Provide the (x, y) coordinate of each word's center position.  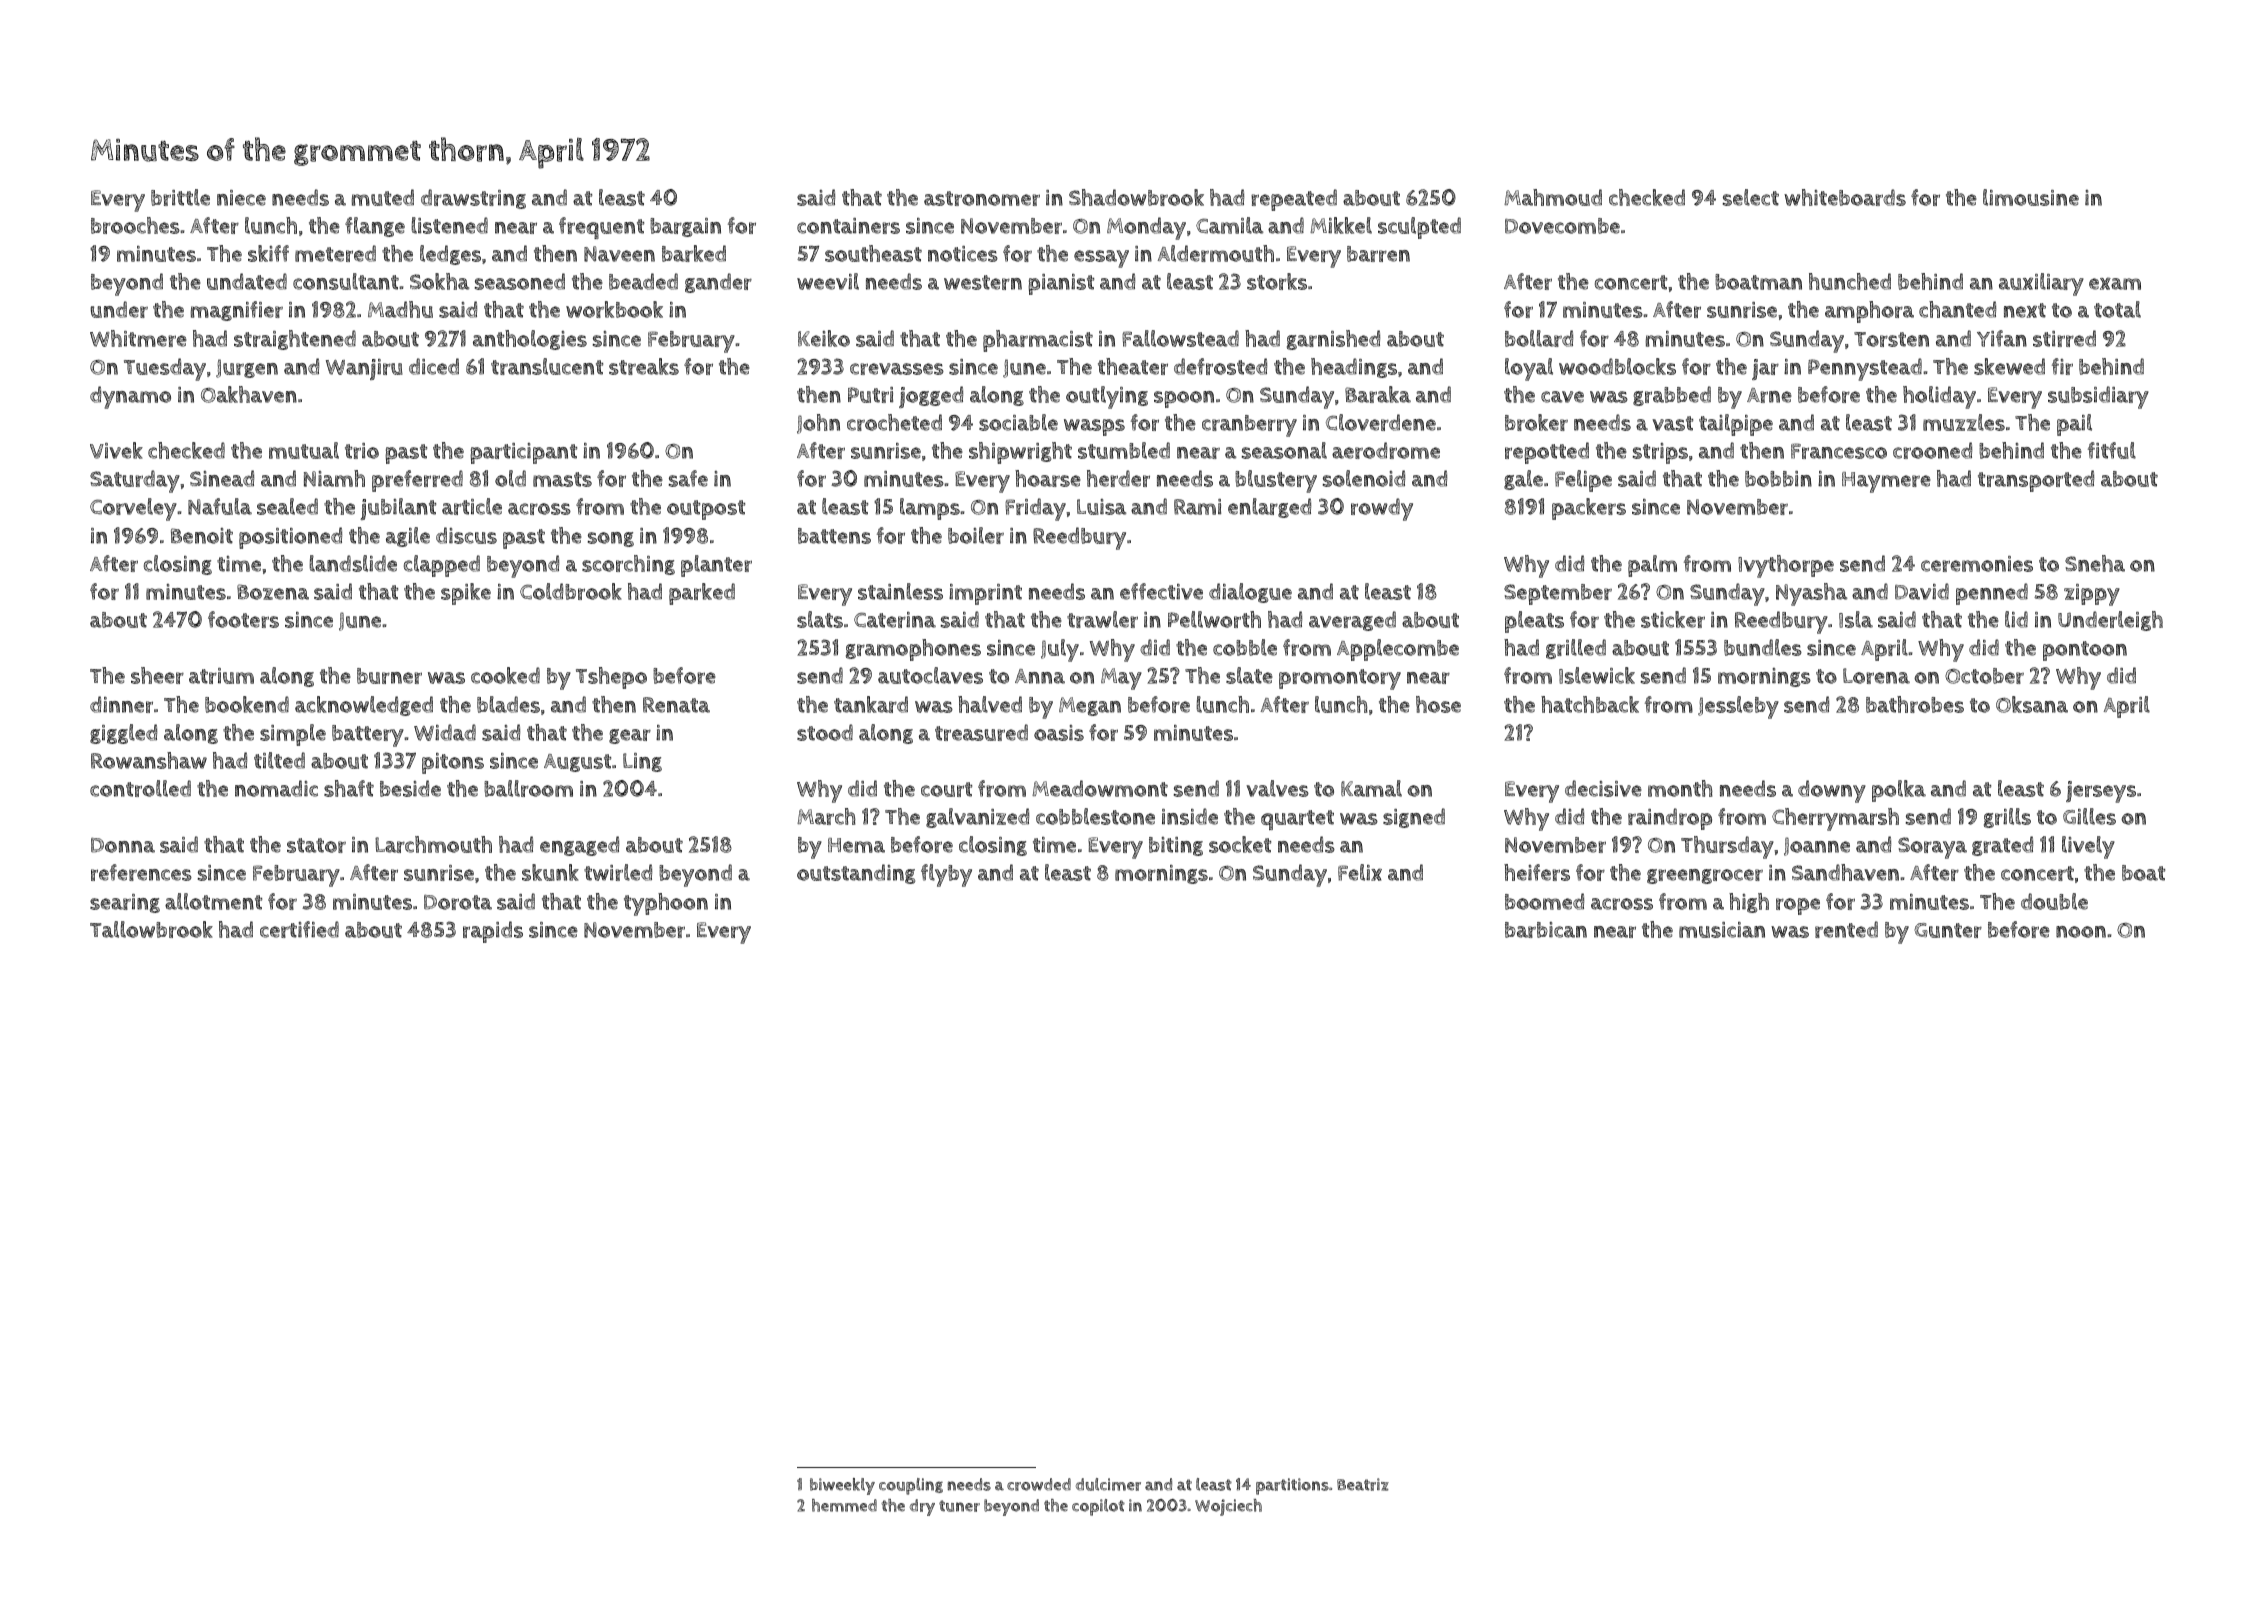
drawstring (473, 199)
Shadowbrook (1136, 197)
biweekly (842, 1486)
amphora (1869, 312)
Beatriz (1363, 1484)
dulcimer (1108, 1484)
